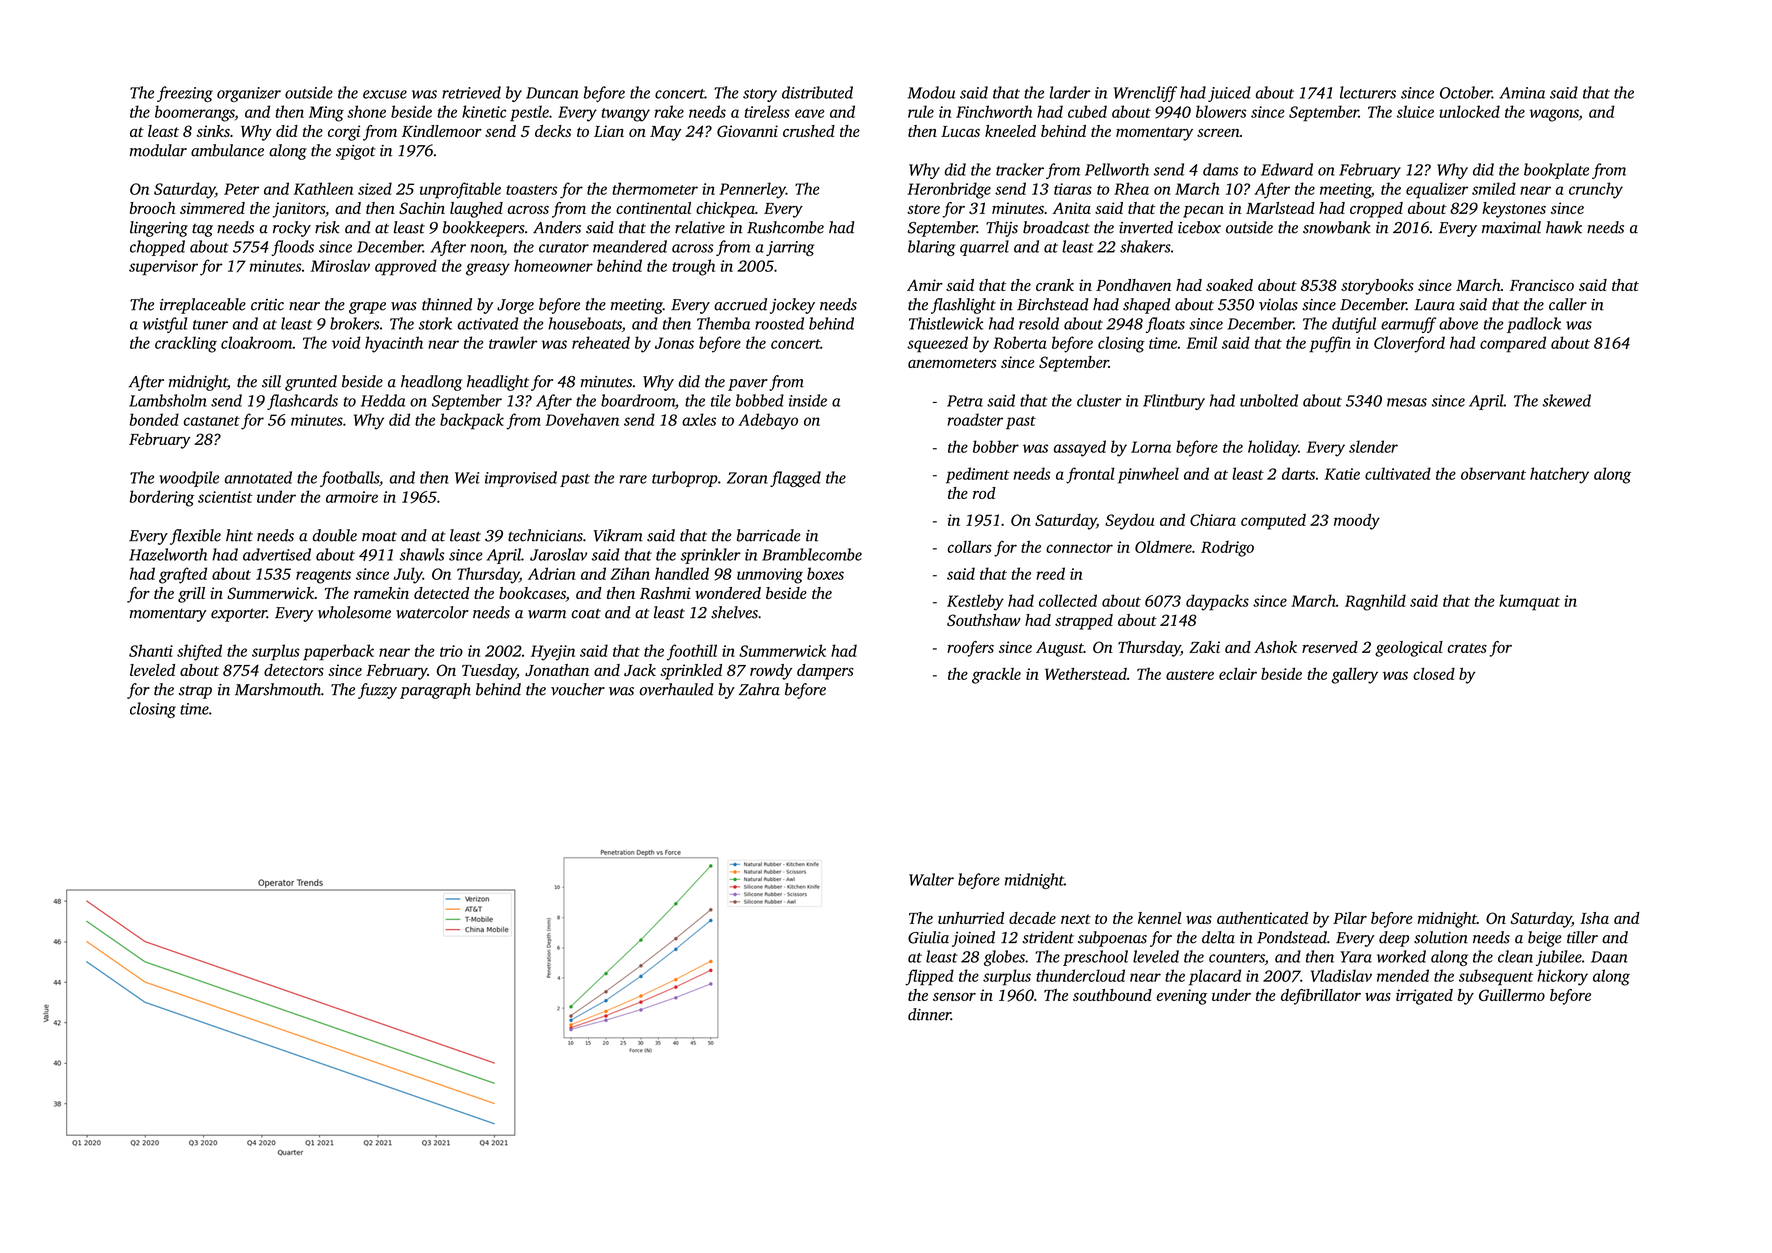 Image resolution: width=1772 pixels, height=1253 pixels. I want to click on cubed, so click(1087, 111).
